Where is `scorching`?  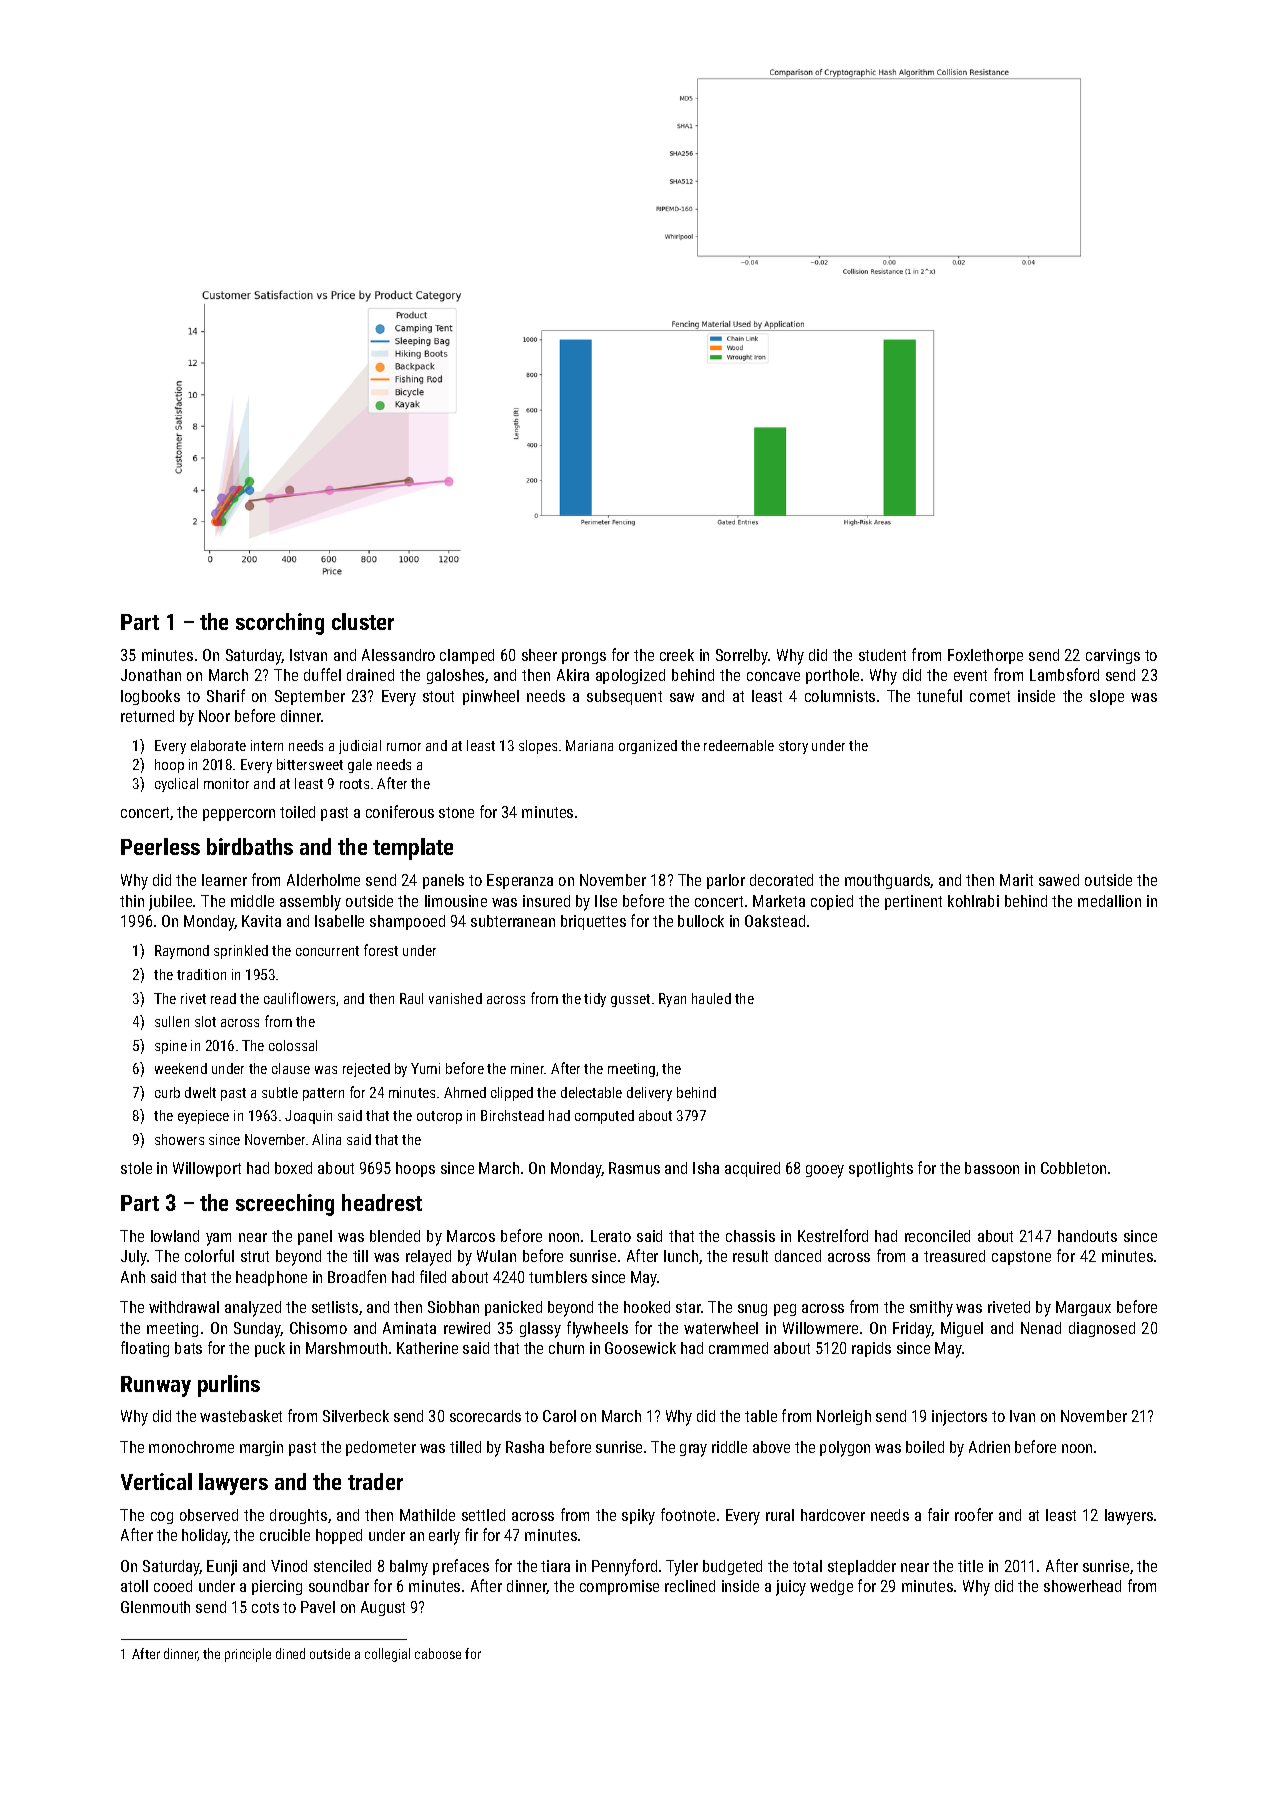 scorching is located at coordinates (280, 624).
